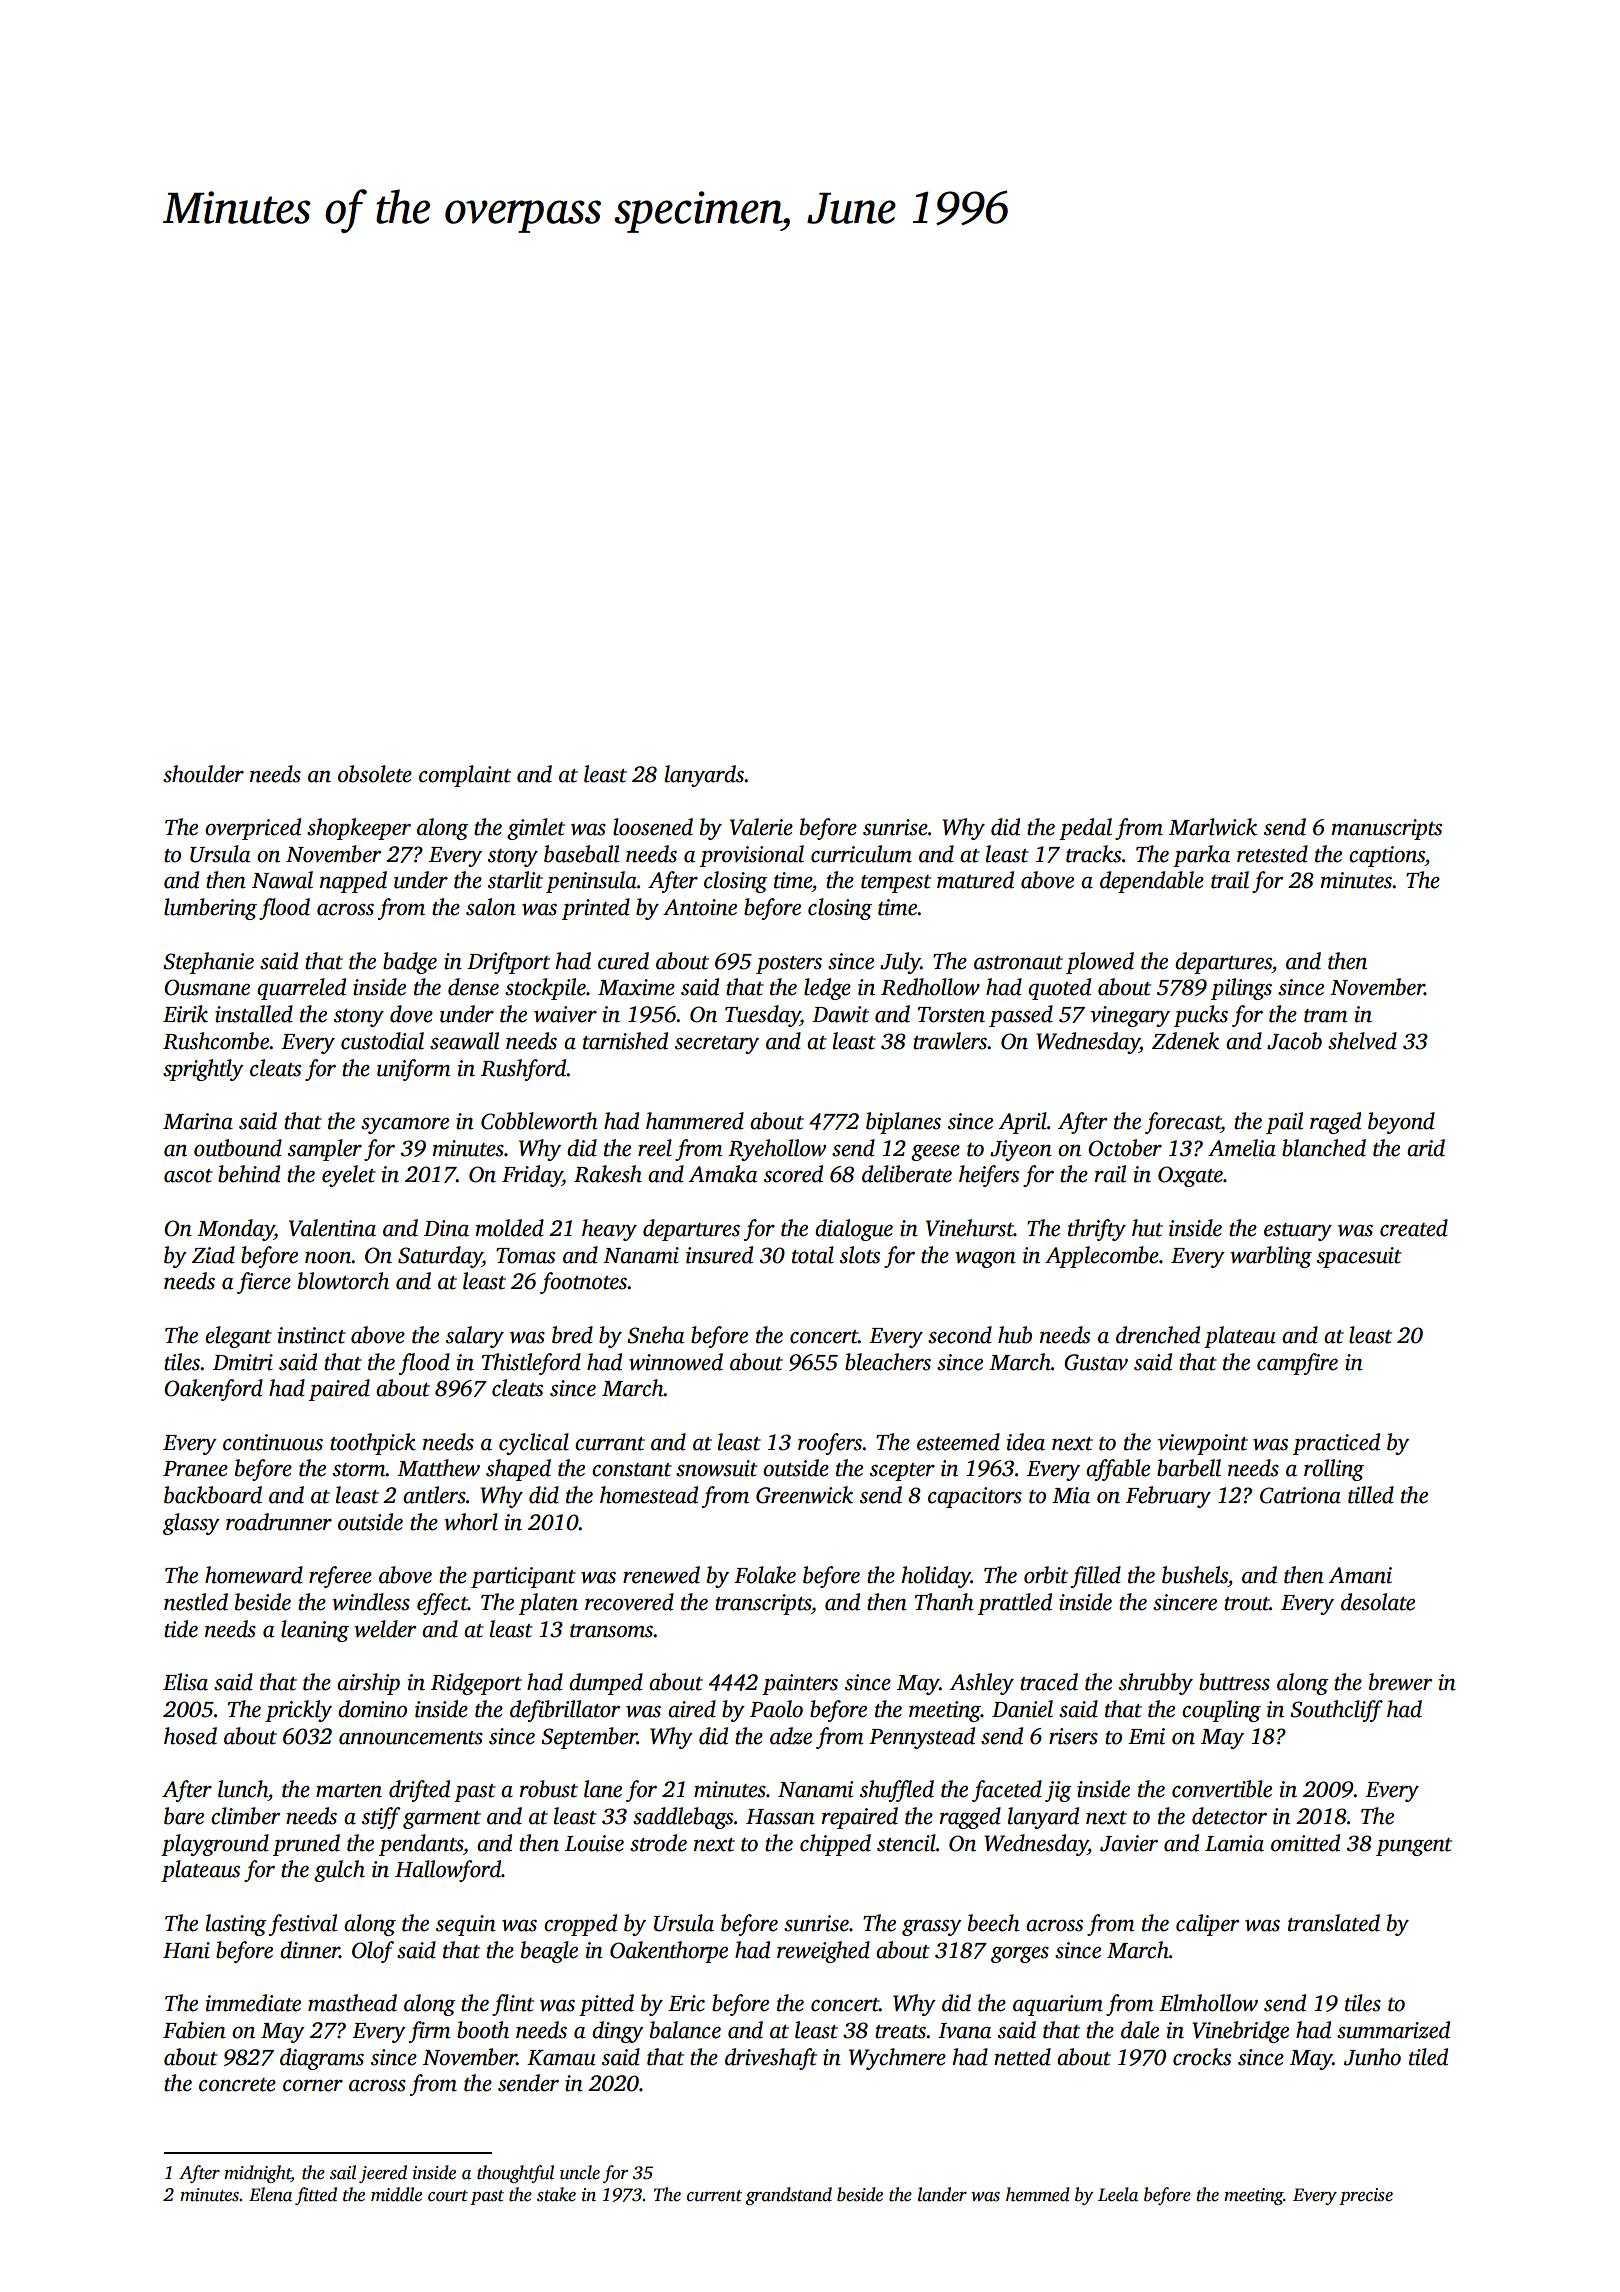  What do you see at coordinates (375, 774) in the screenshot?
I see `obsolete` at bounding box center [375, 774].
